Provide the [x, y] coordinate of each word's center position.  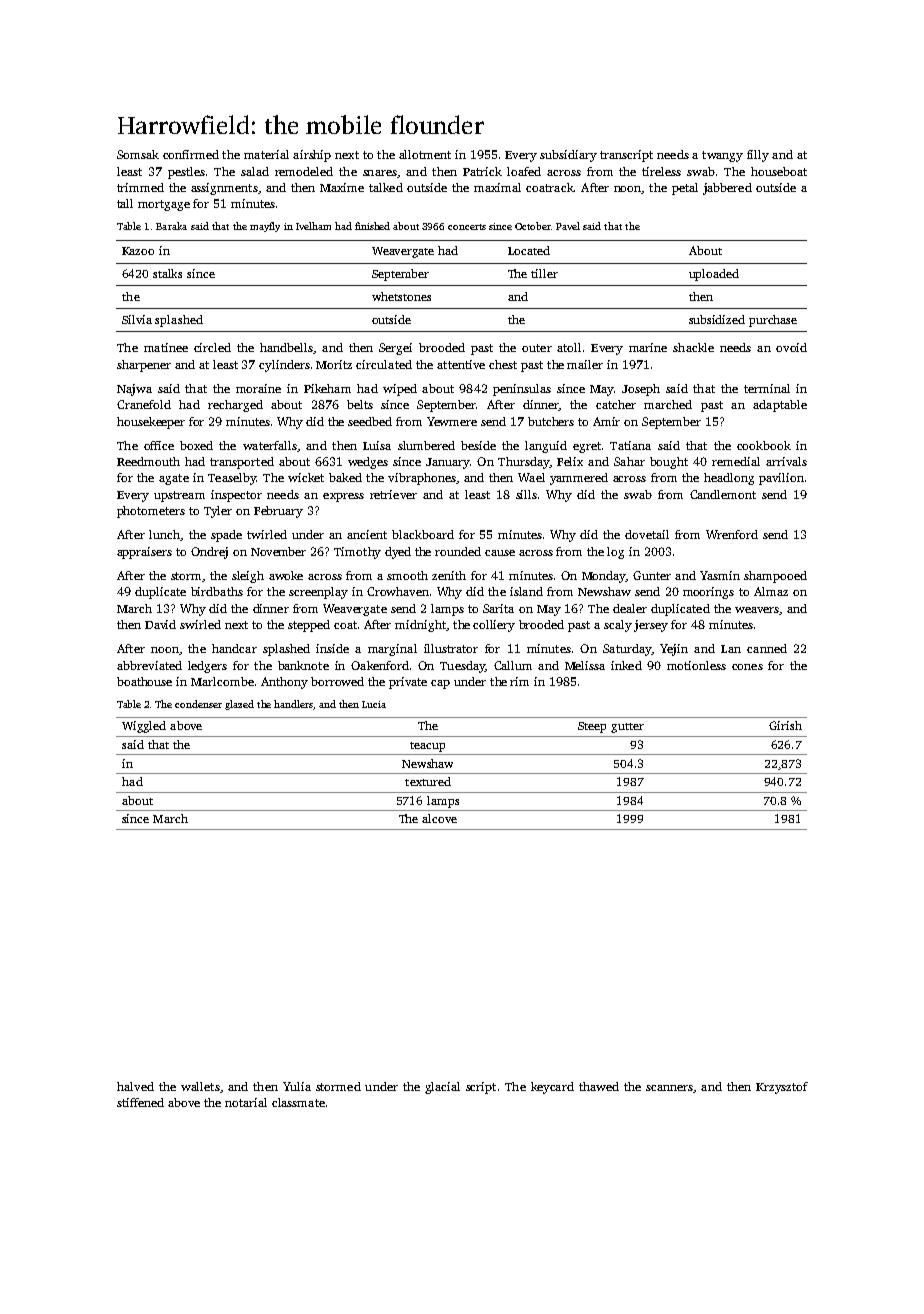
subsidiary [568, 156]
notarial [246, 1102]
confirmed [191, 154]
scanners [669, 1088]
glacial [442, 1088]
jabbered [727, 189]
